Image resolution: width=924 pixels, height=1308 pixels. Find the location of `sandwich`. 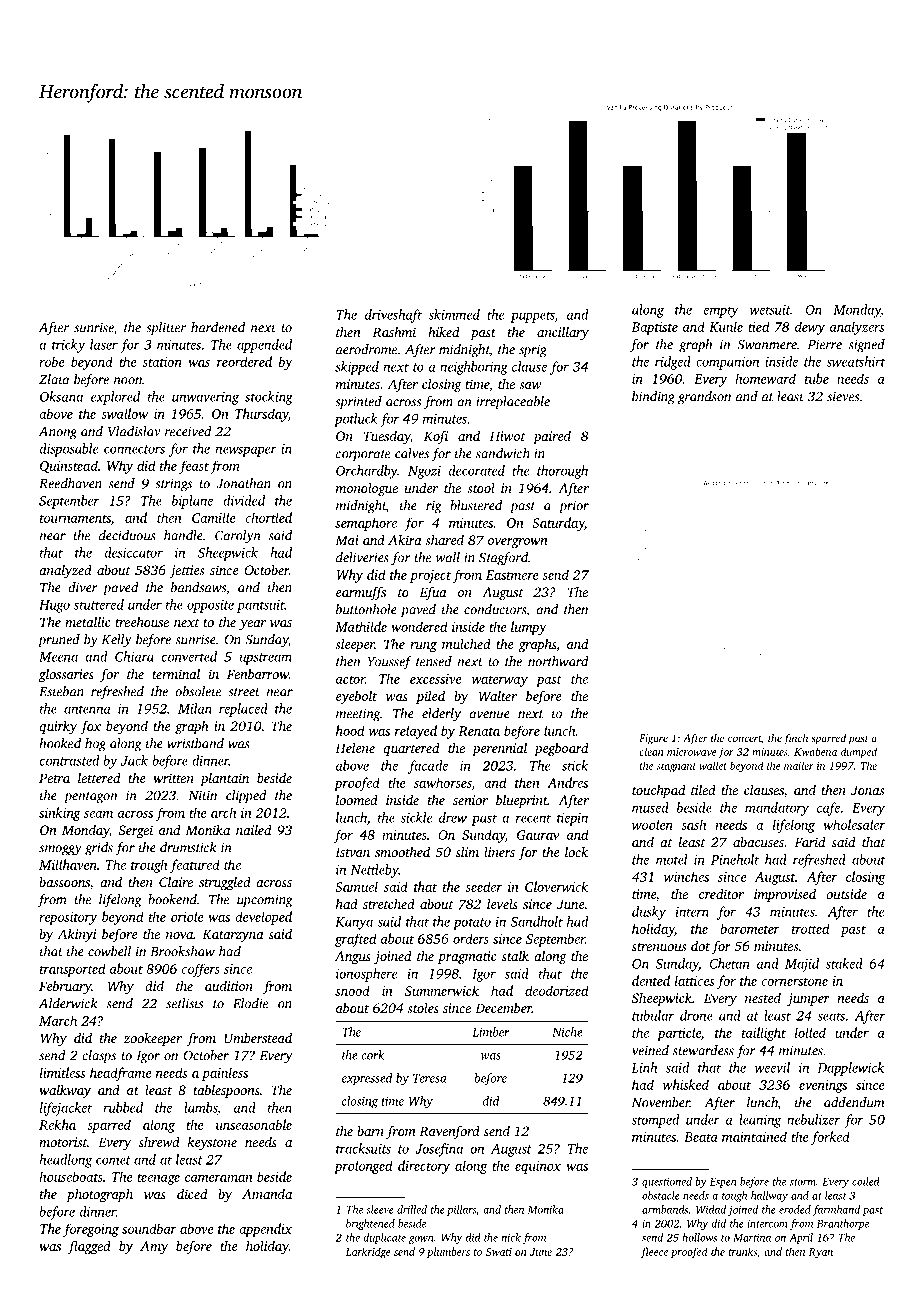

sandwich is located at coordinates (503, 453).
